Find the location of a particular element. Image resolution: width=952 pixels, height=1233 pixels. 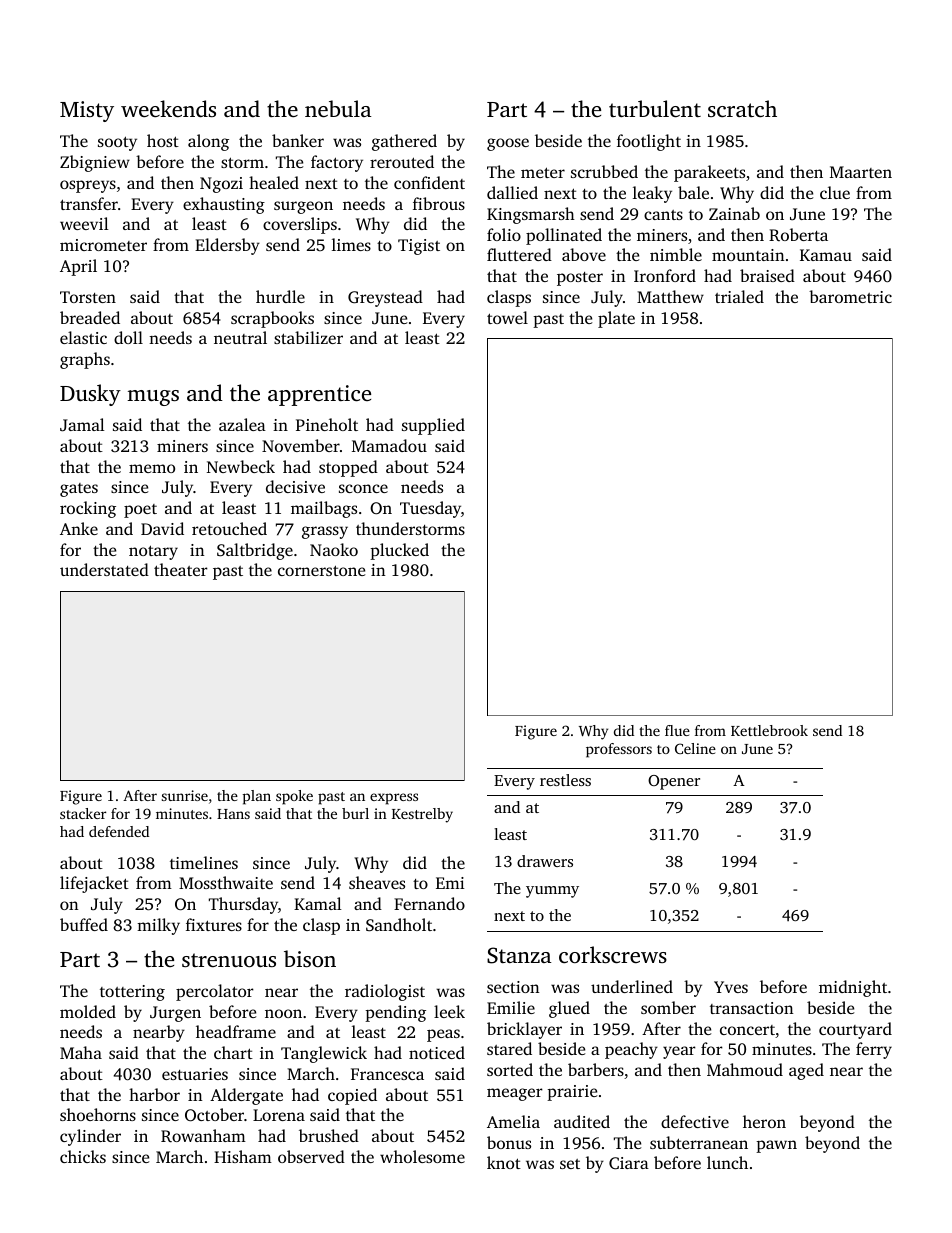

ospreys is located at coordinates (88, 186).
